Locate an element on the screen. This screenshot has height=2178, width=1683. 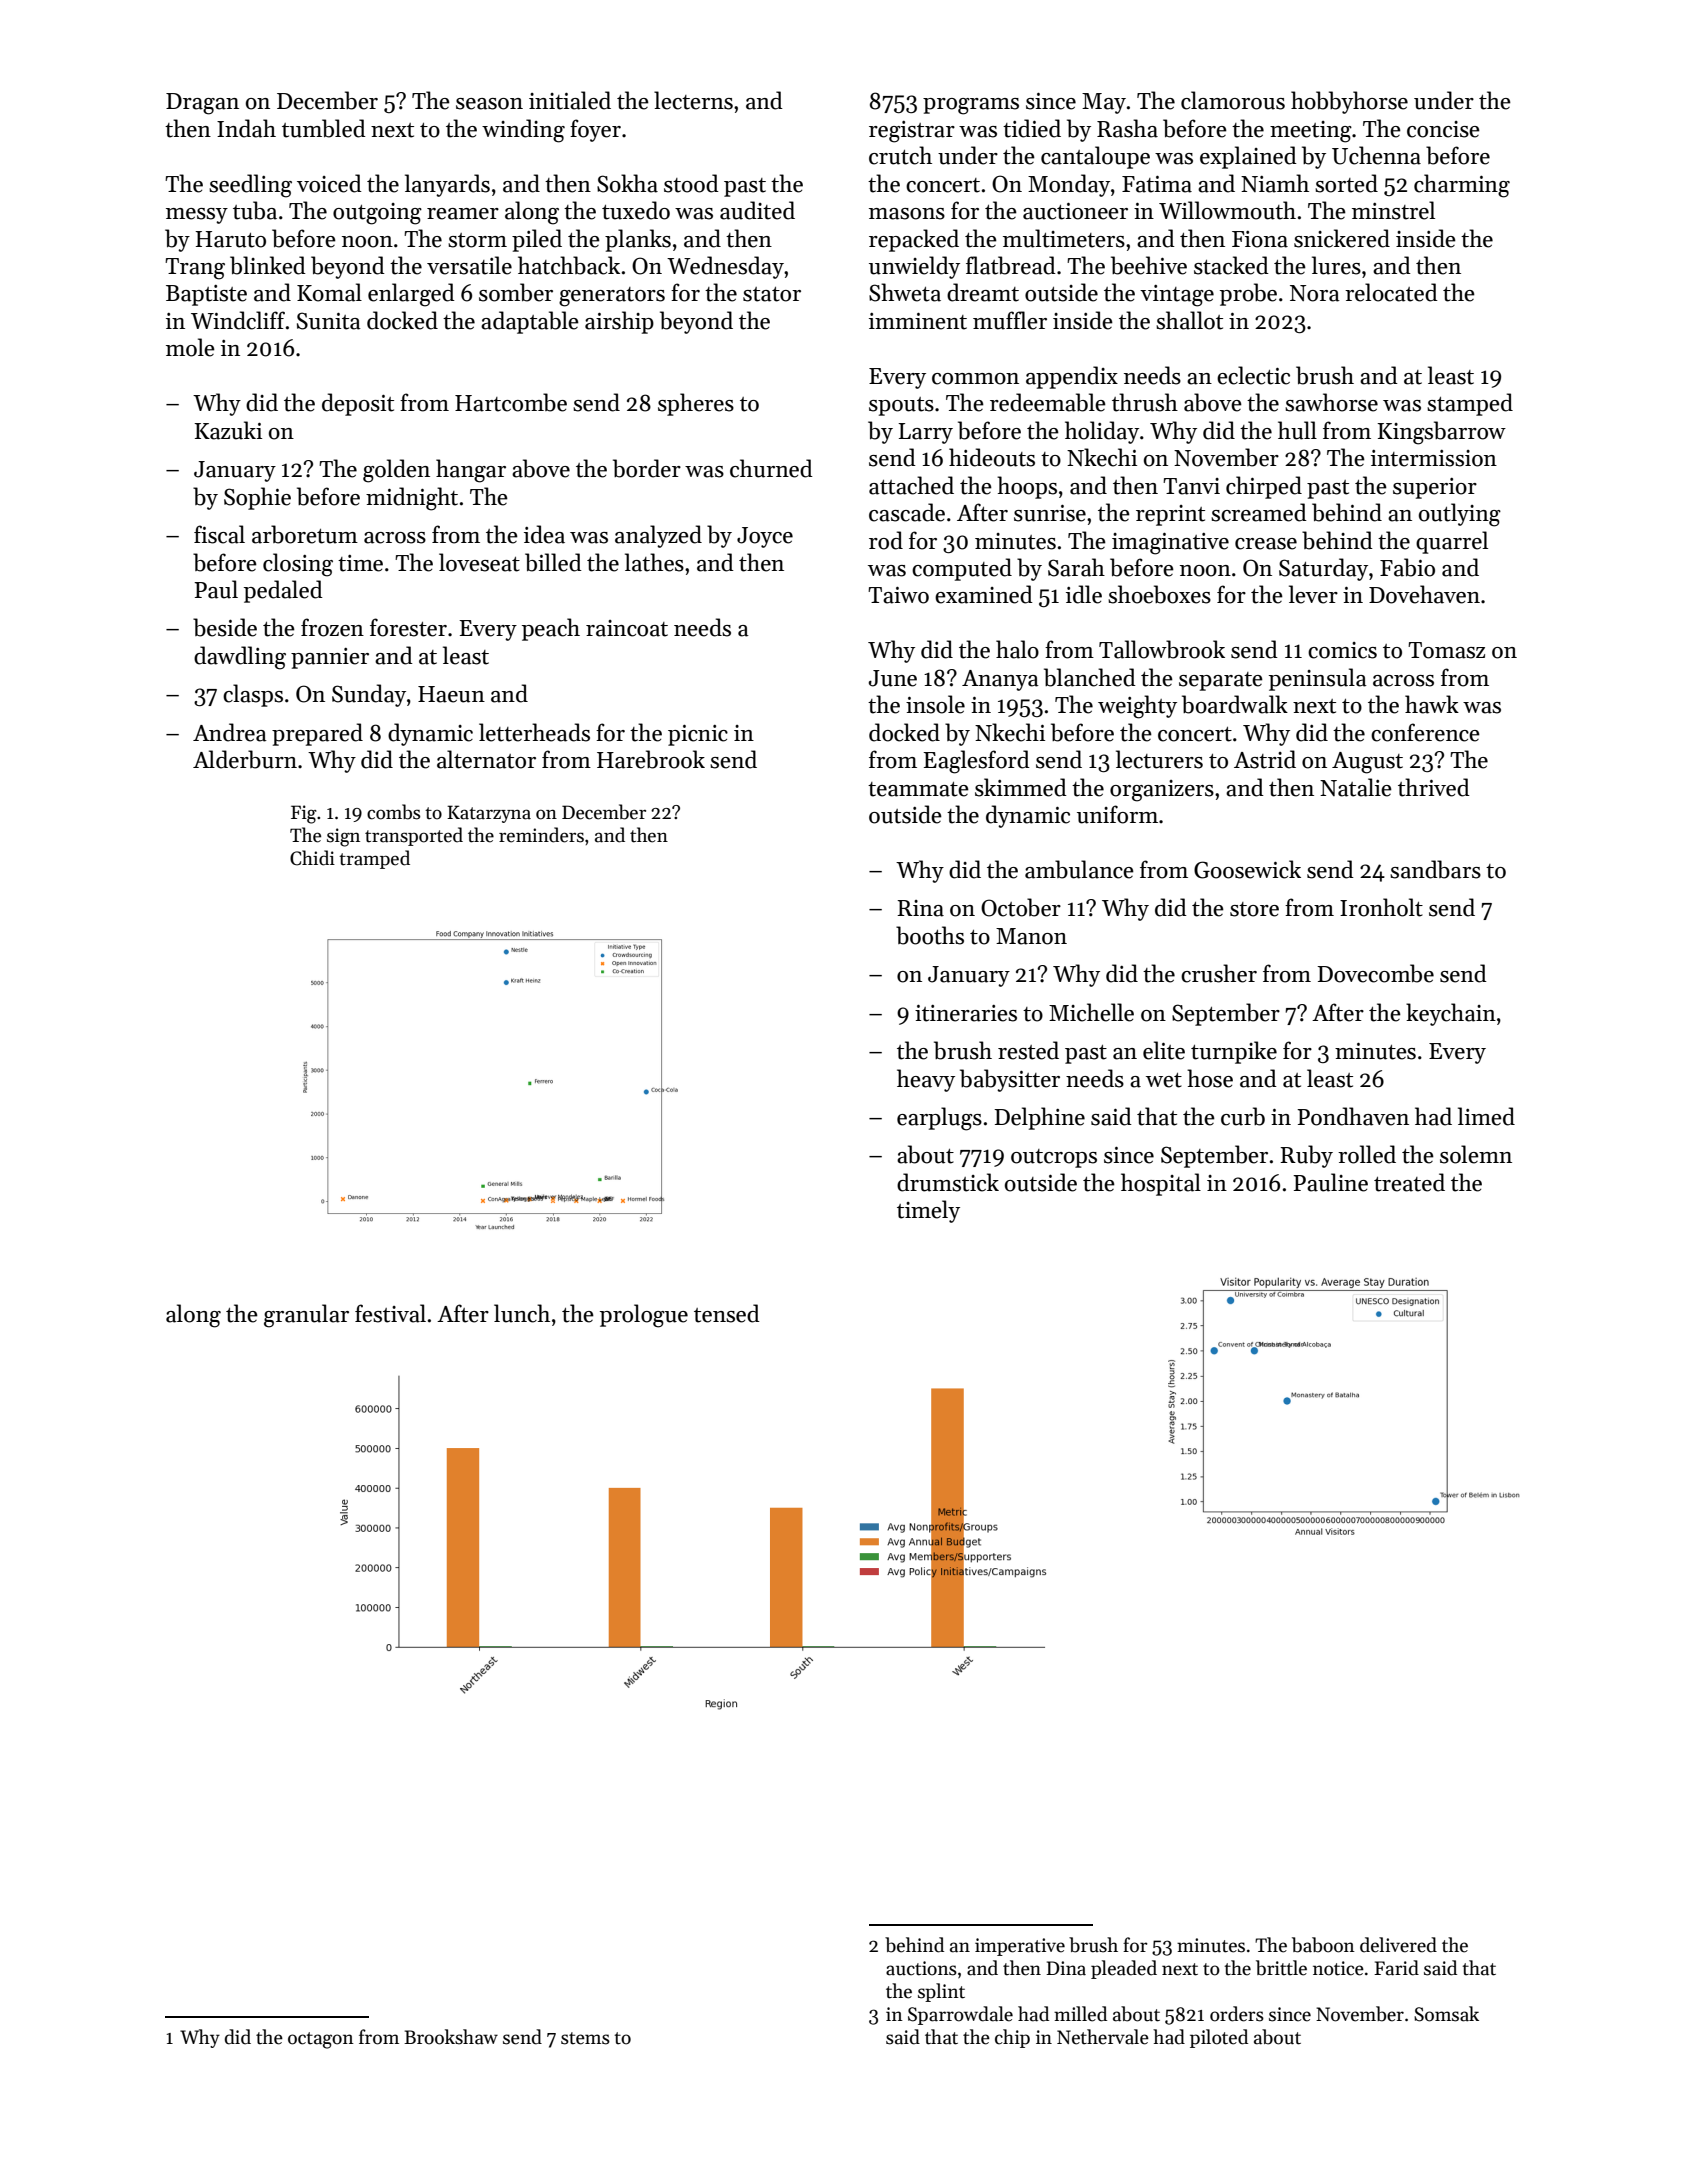
Brookshaw is located at coordinates (451, 2037).
